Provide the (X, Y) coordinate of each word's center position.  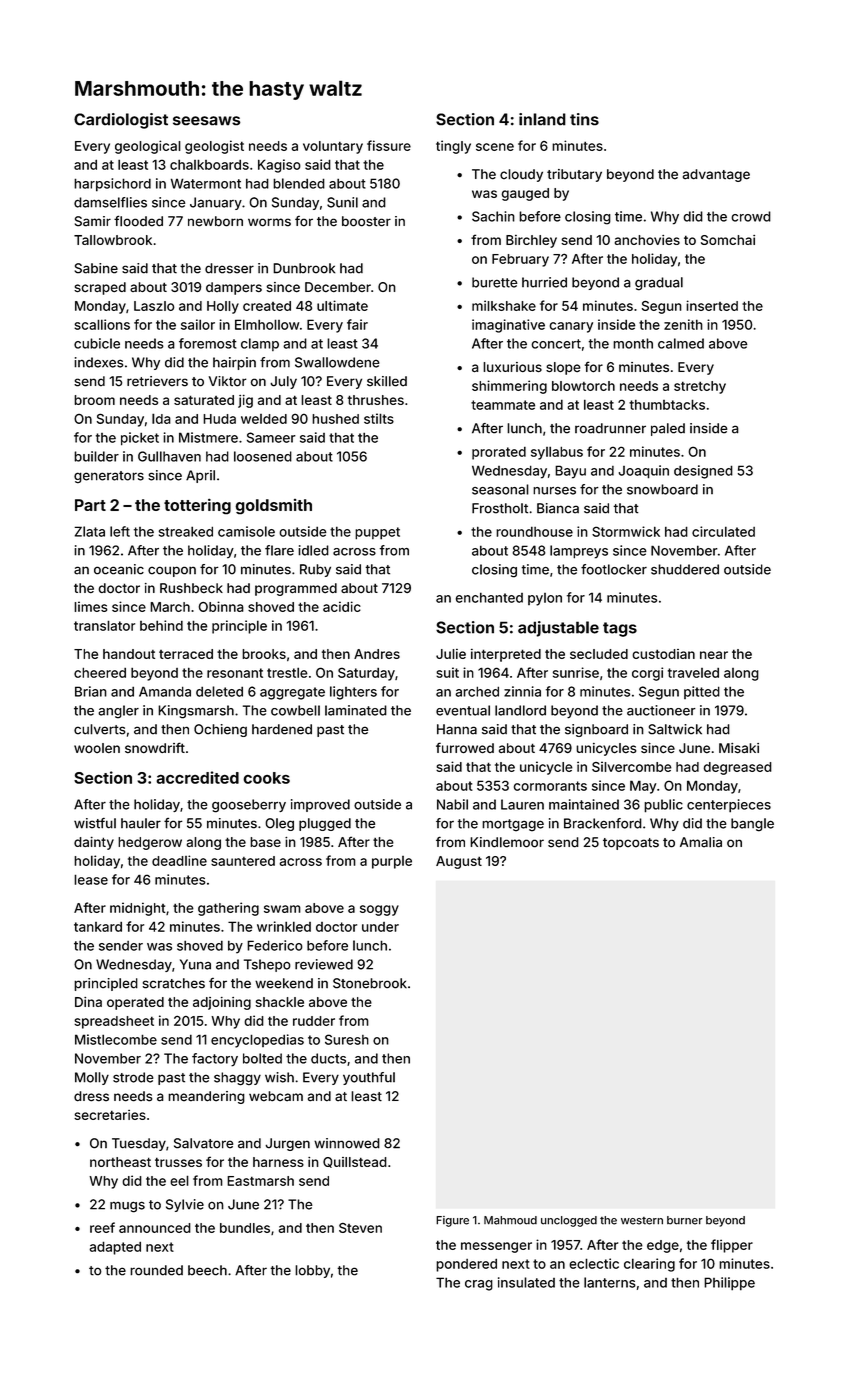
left (120, 531)
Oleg (279, 824)
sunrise (576, 672)
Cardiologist (121, 121)
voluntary (333, 147)
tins (584, 119)
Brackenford (603, 823)
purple (392, 862)
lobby (312, 1271)
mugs (127, 1207)
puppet (377, 533)
